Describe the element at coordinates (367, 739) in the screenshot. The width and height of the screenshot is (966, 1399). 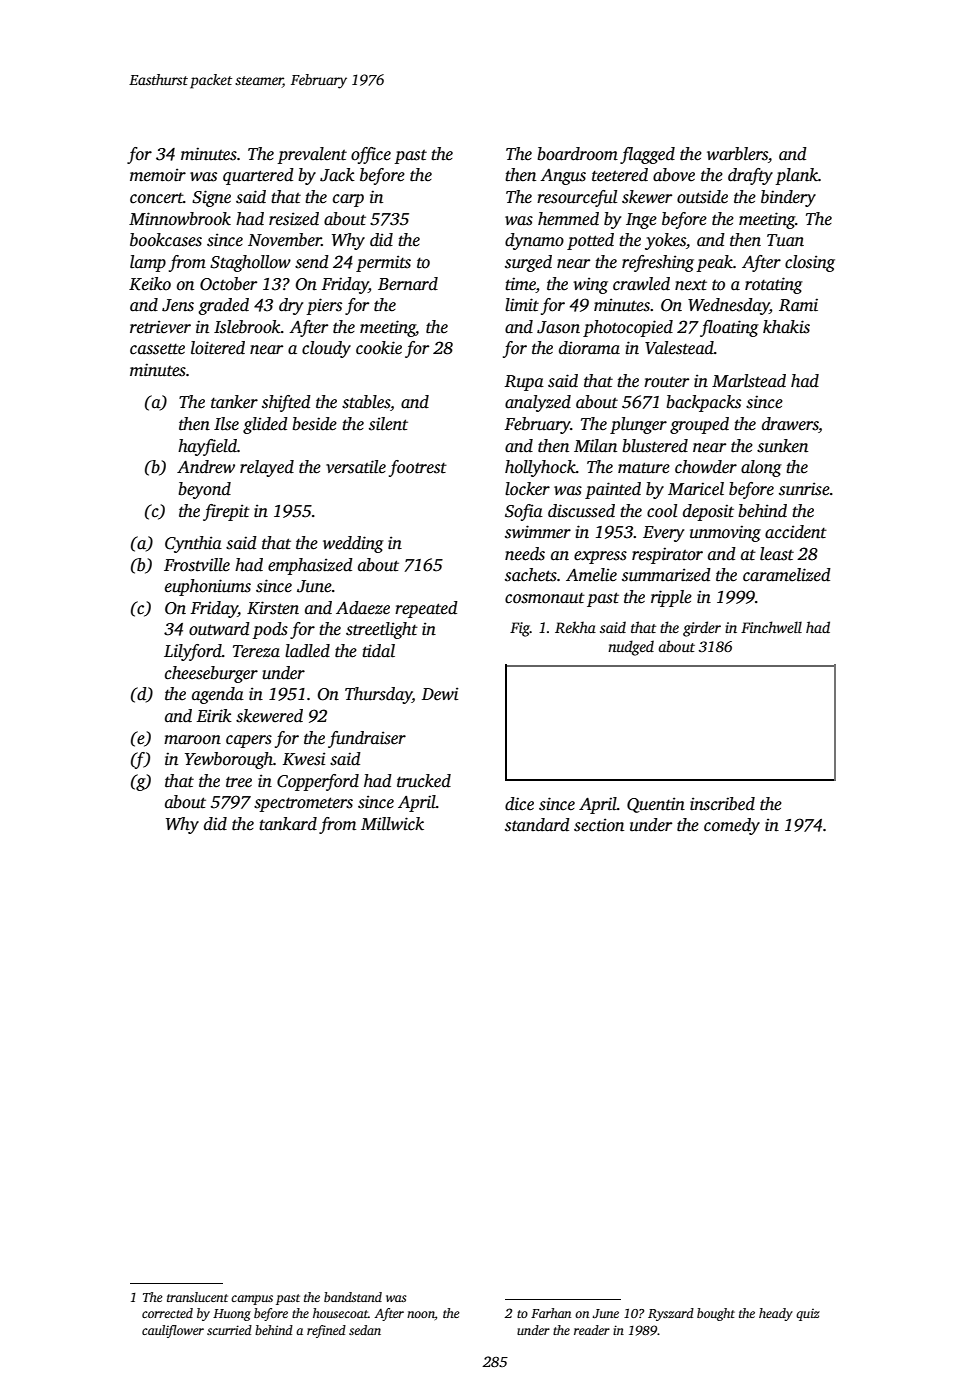
I see `fundraiser` at that location.
